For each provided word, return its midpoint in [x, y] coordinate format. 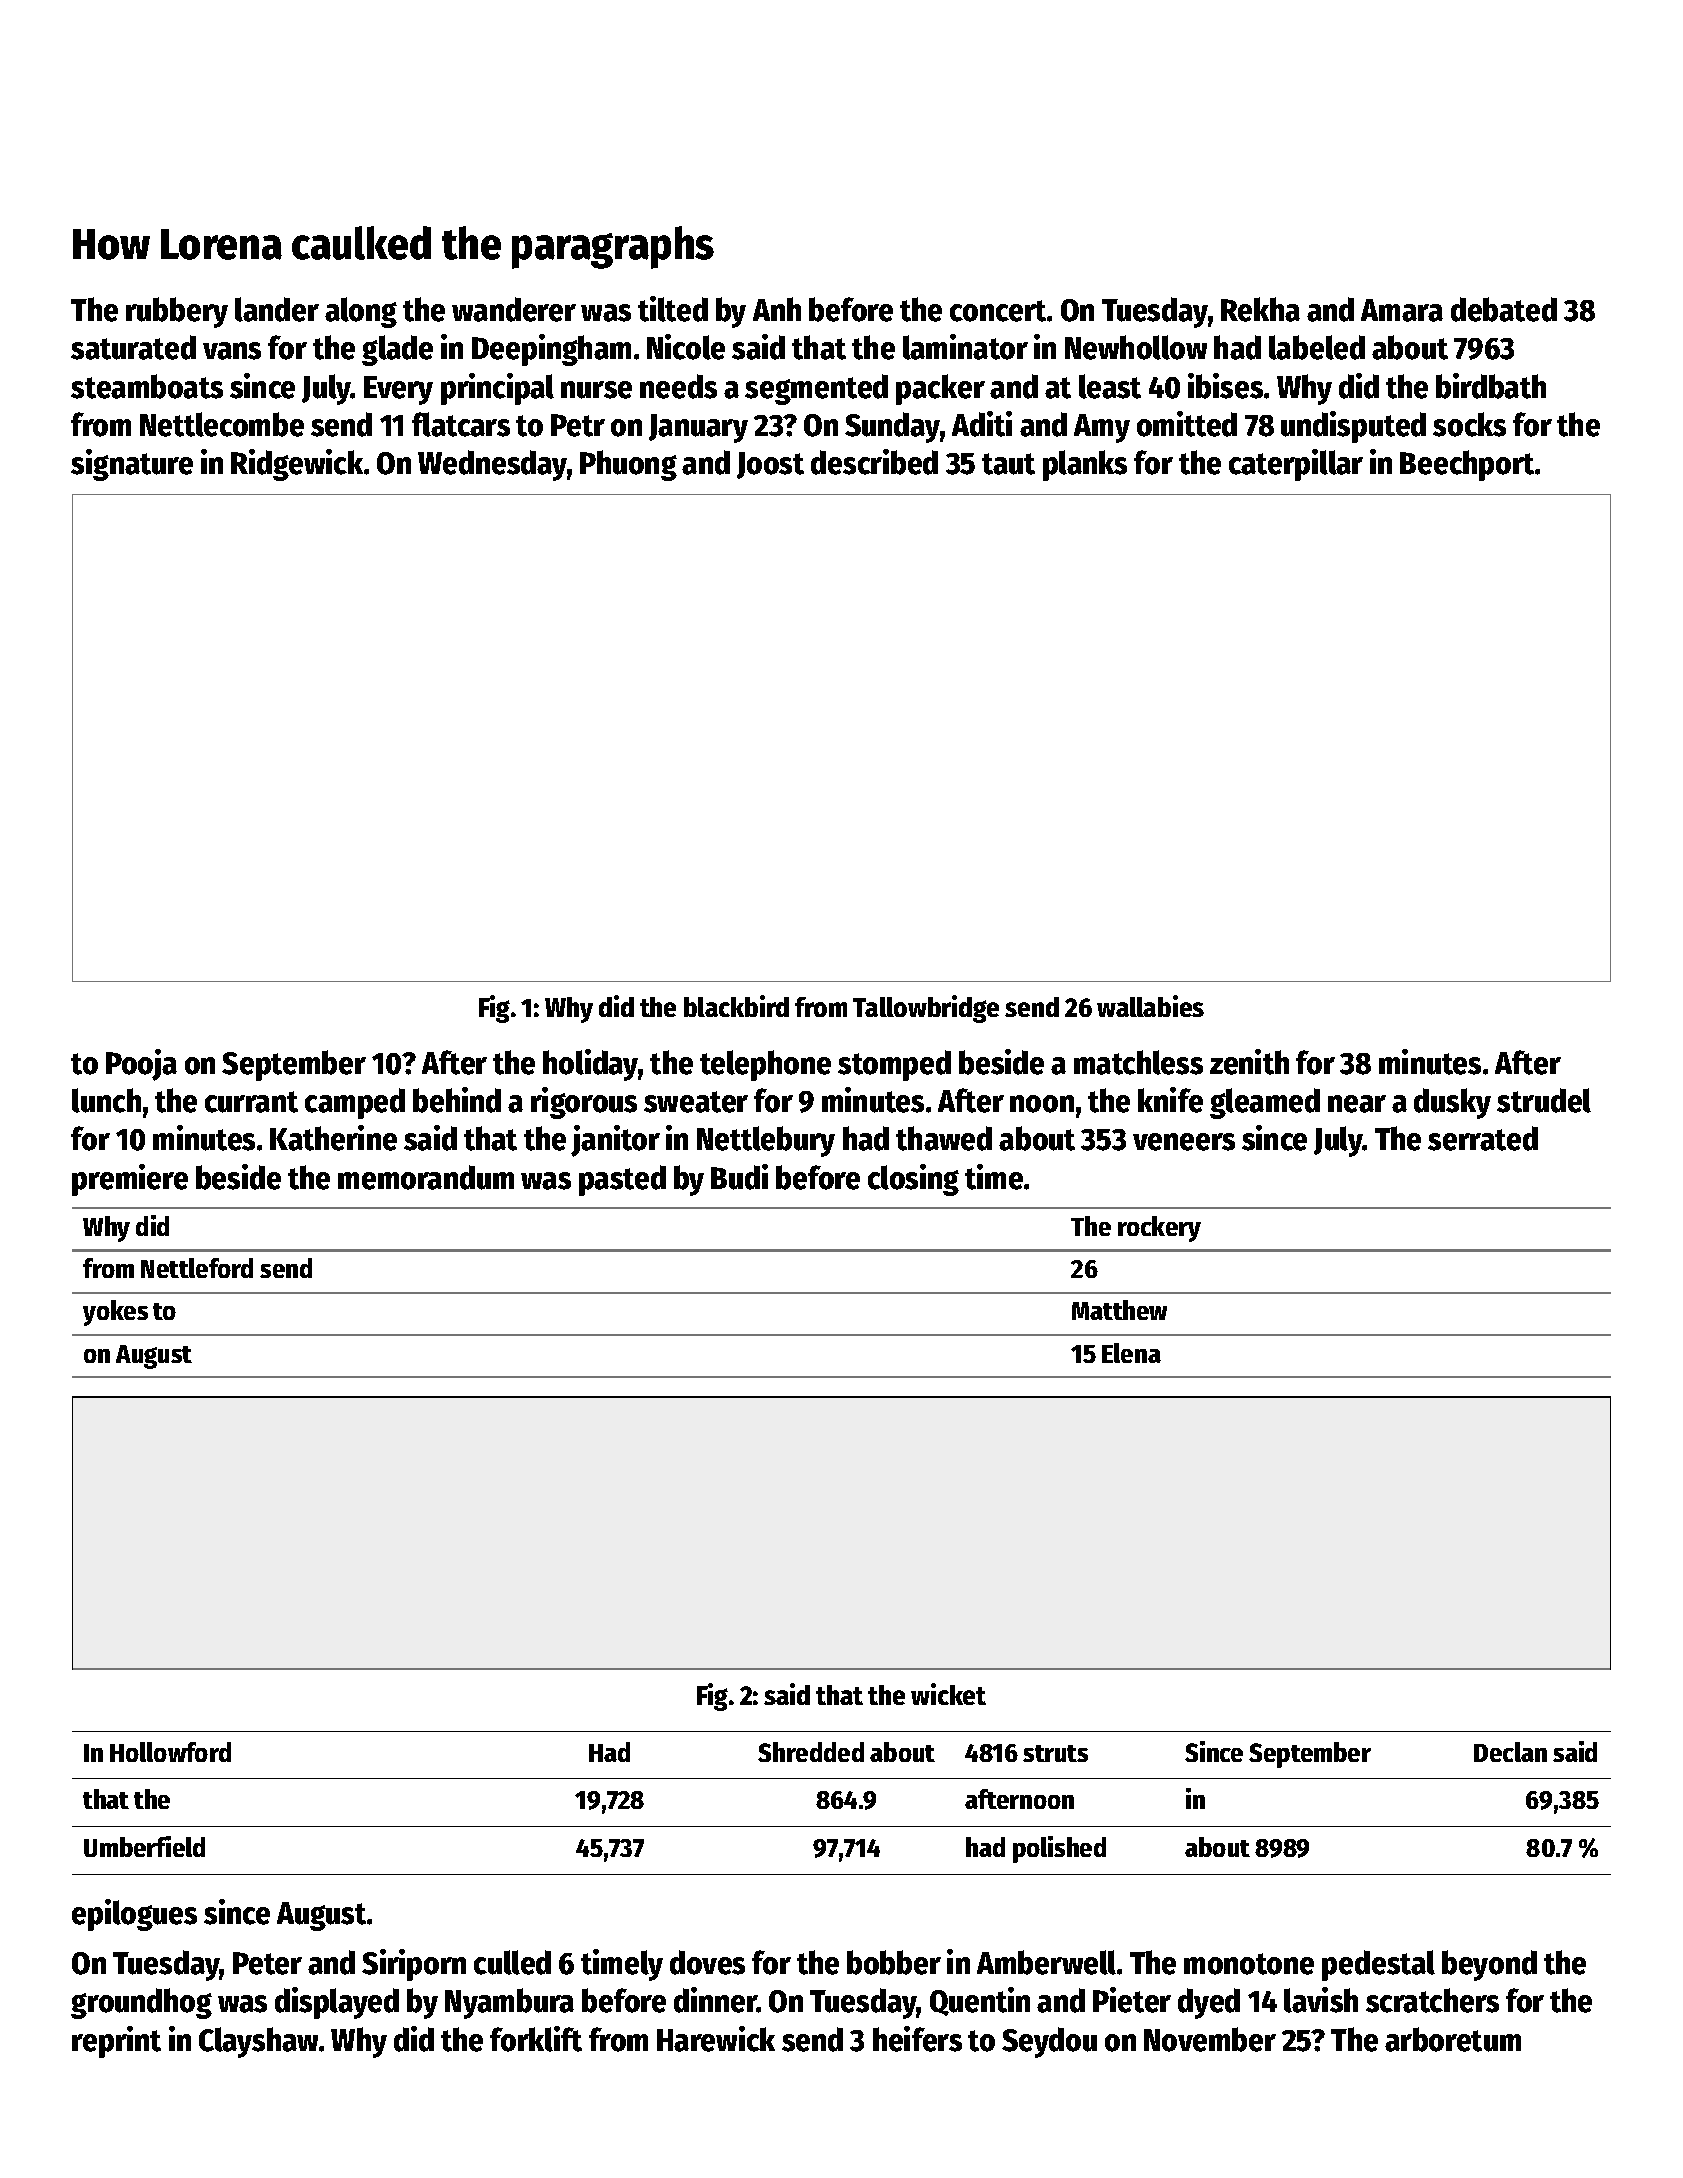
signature [132, 465]
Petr [578, 425]
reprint [116, 2042]
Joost [770, 465]
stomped [894, 1065]
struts [1055, 1753]
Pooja [141, 1065]
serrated [1483, 1138]
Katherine [333, 1138]
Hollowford [170, 1752]
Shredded [811, 1752]
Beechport [1467, 465]
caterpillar [1296, 465]
